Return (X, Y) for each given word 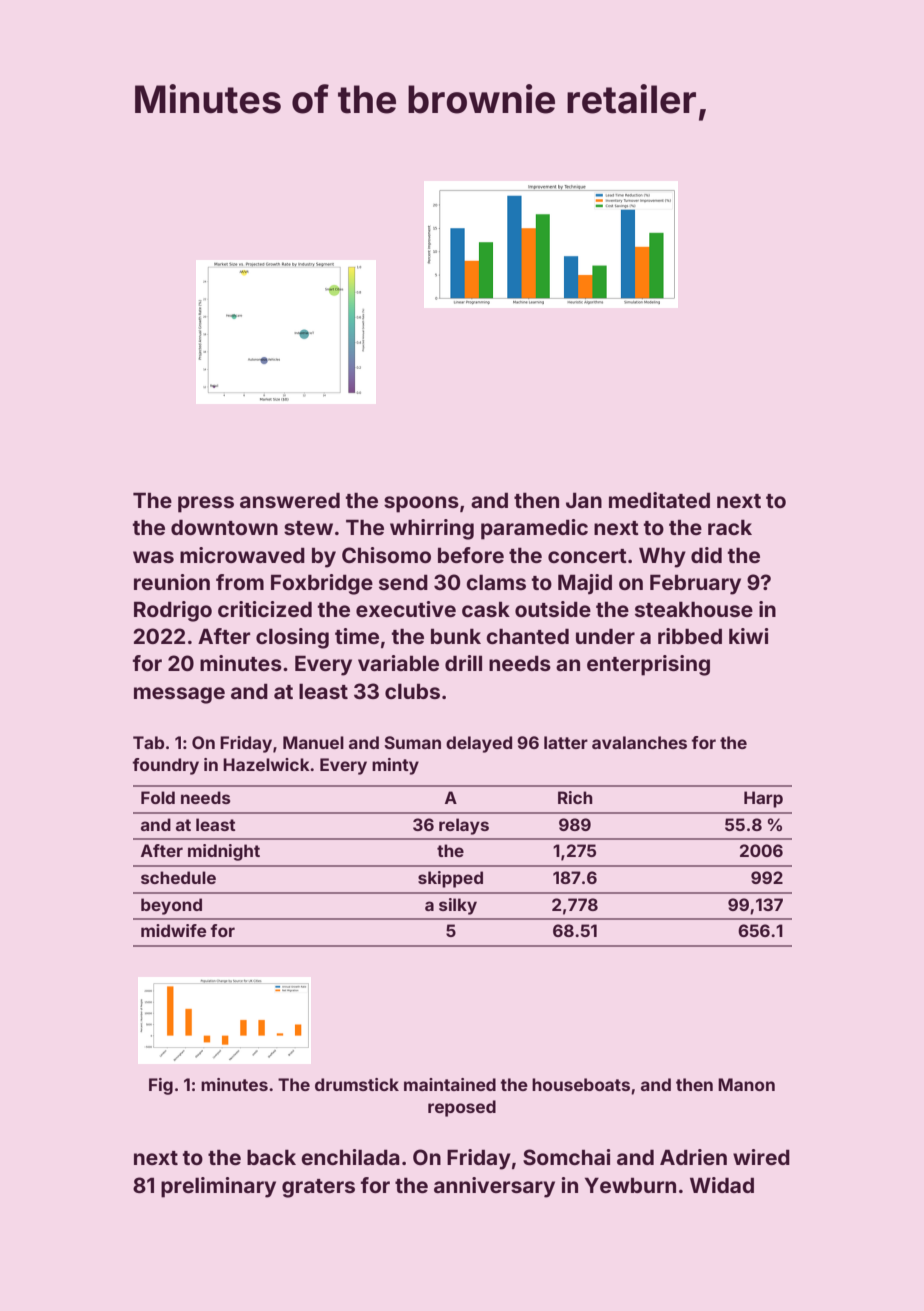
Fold (158, 797)
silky (458, 906)
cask (486, 609)
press (206, 504)
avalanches (639, 742)
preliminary (218, 1187)
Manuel (313, 742)
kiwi (749, 636)
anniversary (494, 1187)
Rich (575, 797)
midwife (173, 930)
